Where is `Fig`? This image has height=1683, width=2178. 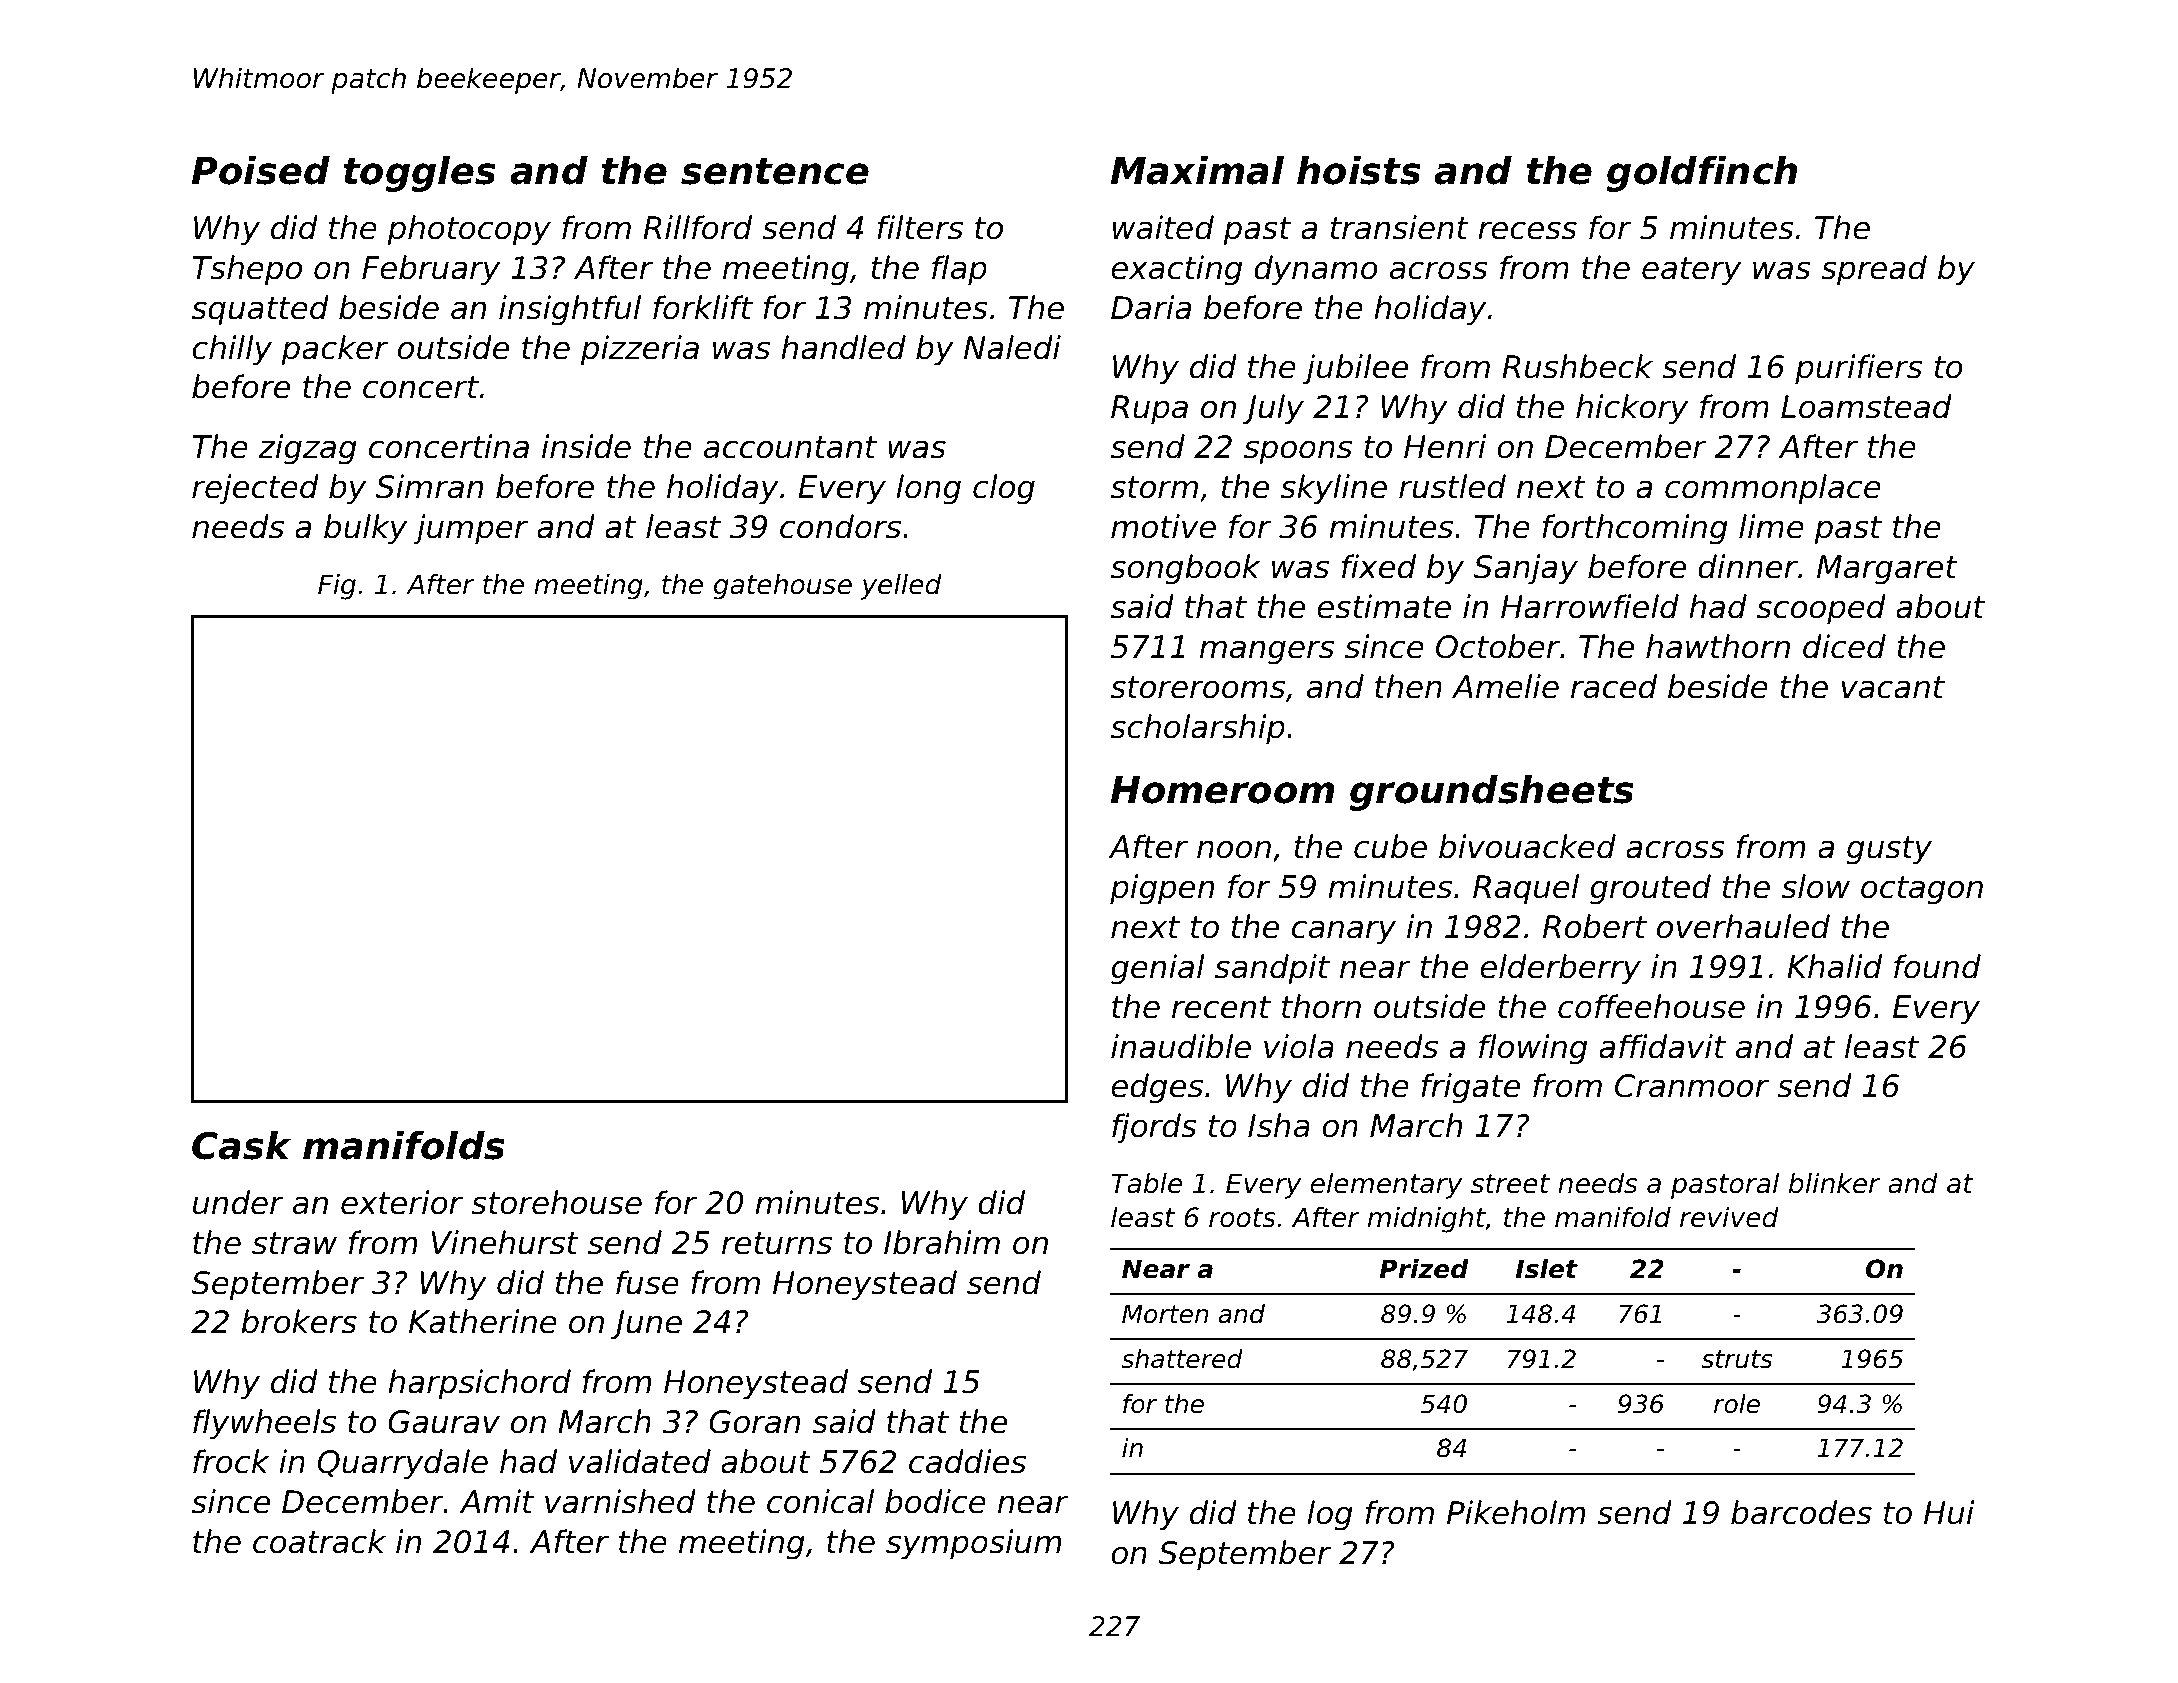
Fig is located at coordinates (337, 587).
